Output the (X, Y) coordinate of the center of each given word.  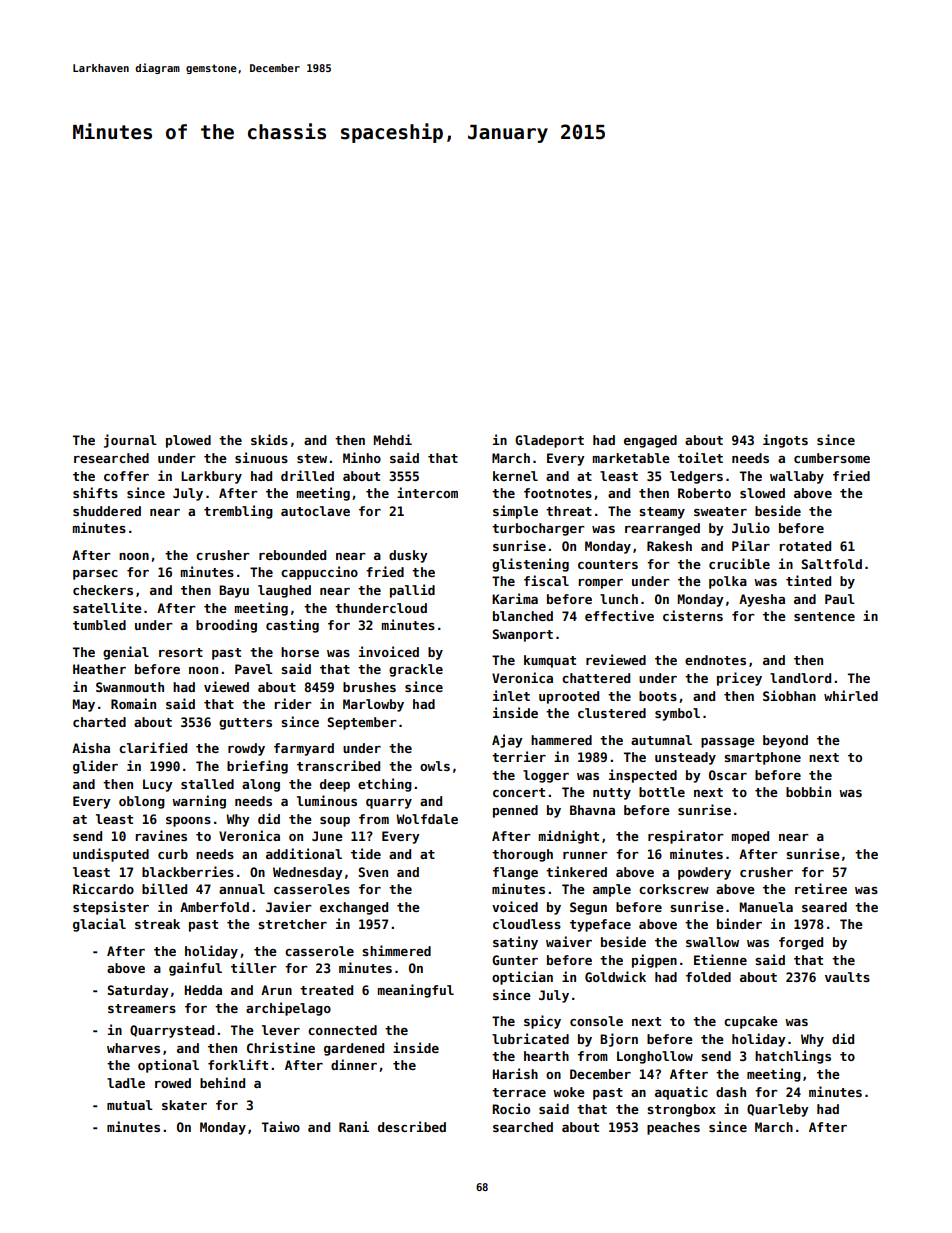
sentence (824, 616)
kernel (515, 476)
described (412, 1126)
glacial (99, 925)
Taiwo (281, 1126)
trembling (238, 512)
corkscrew (674, 889)
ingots (785, 441)
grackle (416, 670)
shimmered (396, 950)
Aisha (91, 747)
